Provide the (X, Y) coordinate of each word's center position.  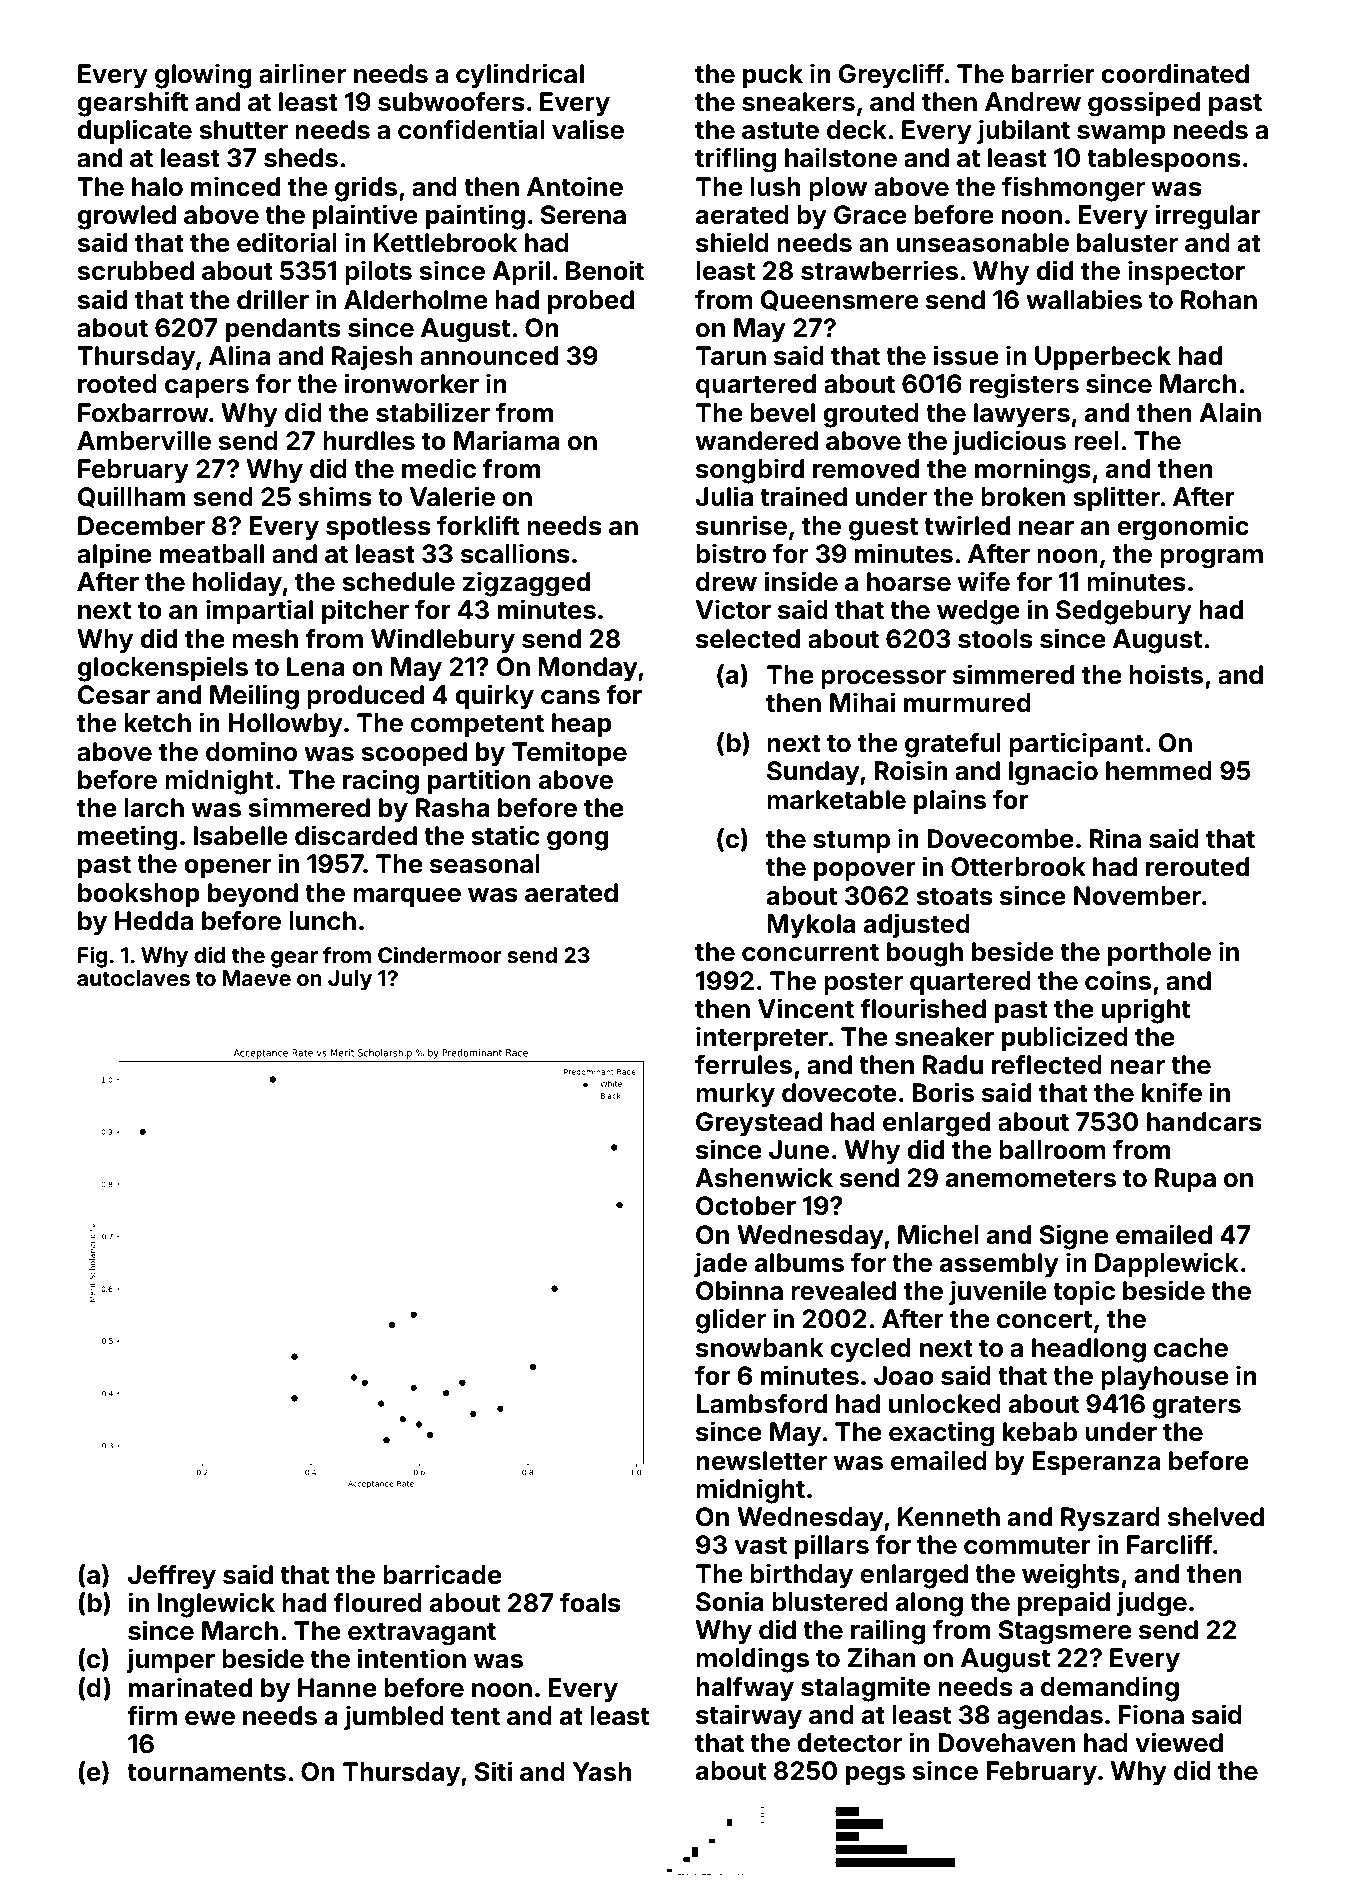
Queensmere (840, 300)
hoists (1166, 674)
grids (366, 189)
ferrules (743, 1064)
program (1211, 559)
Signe (1074, 1237)
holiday (237, 584)
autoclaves (133, 978)
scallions (515, 553)
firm (152, 1715)
